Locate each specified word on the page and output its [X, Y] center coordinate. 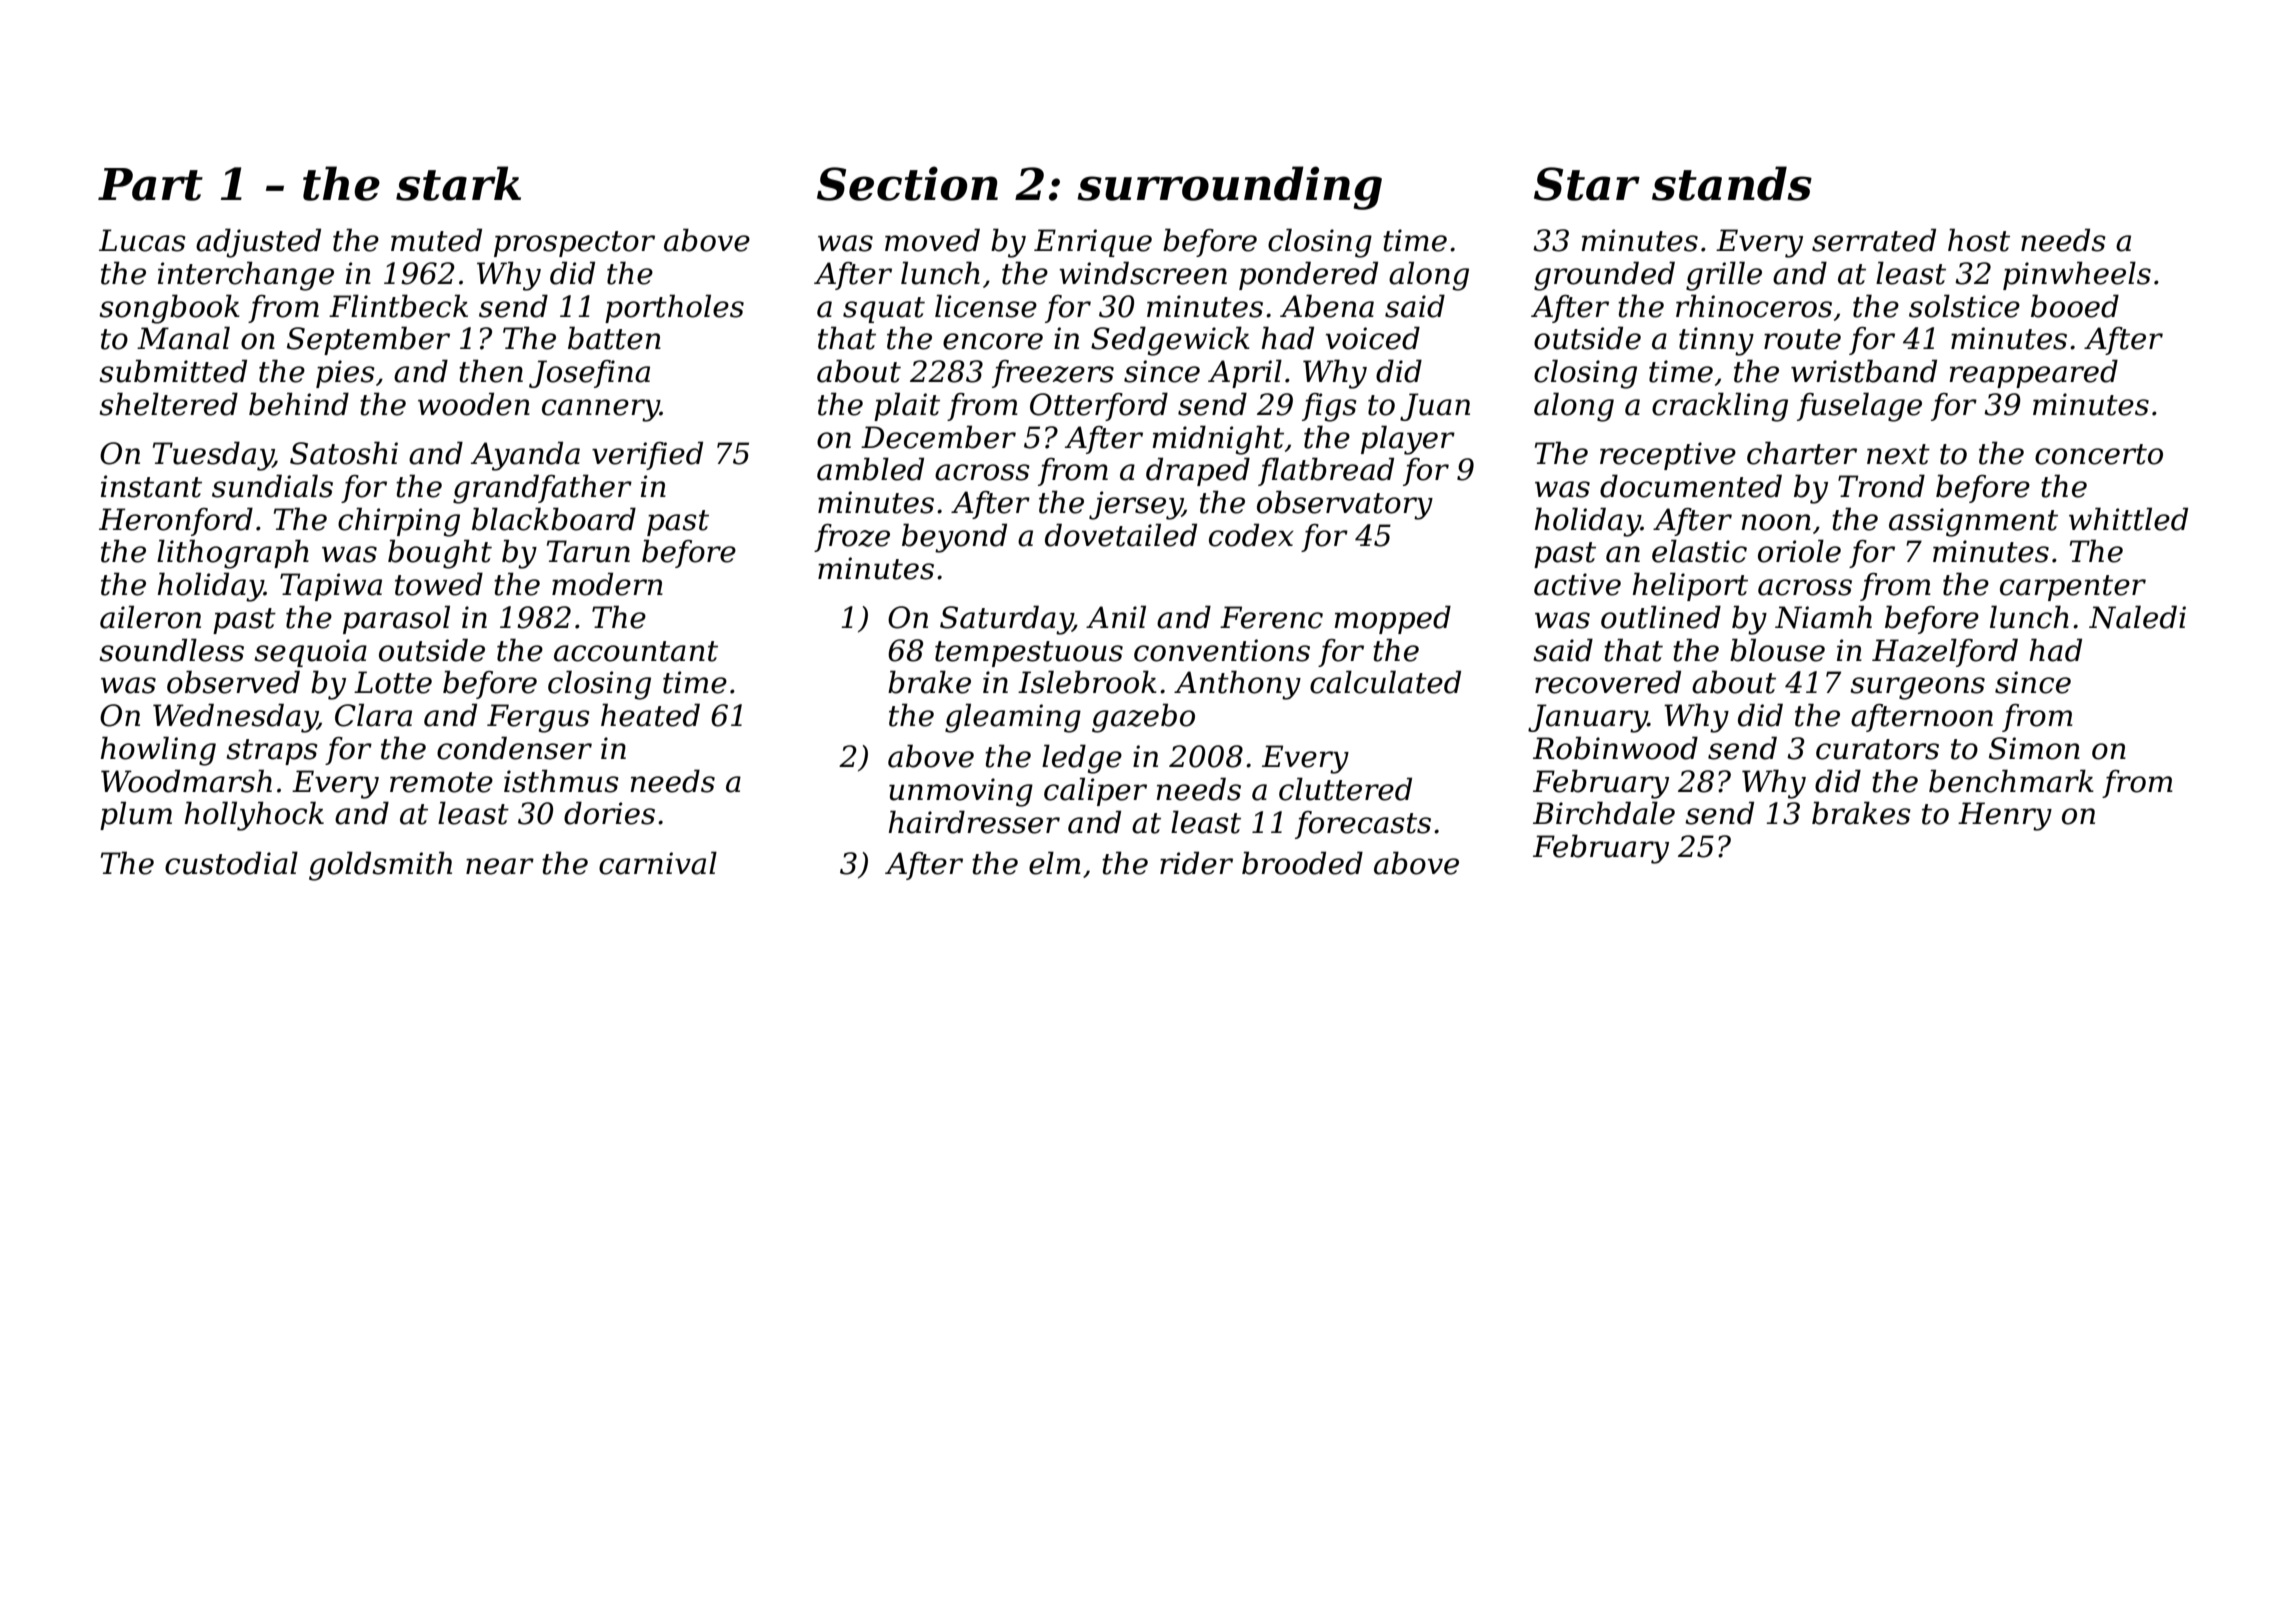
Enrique [1093, 243]
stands [1732, 183]
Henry [2005, 816]
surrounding [1229, 188]
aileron [150, 617]
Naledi [2137, 617]
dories [609, 813]
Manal [183, 338]
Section [907, 183]
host [1979, 240]
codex [1251, 535]
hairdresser [974, 822]
